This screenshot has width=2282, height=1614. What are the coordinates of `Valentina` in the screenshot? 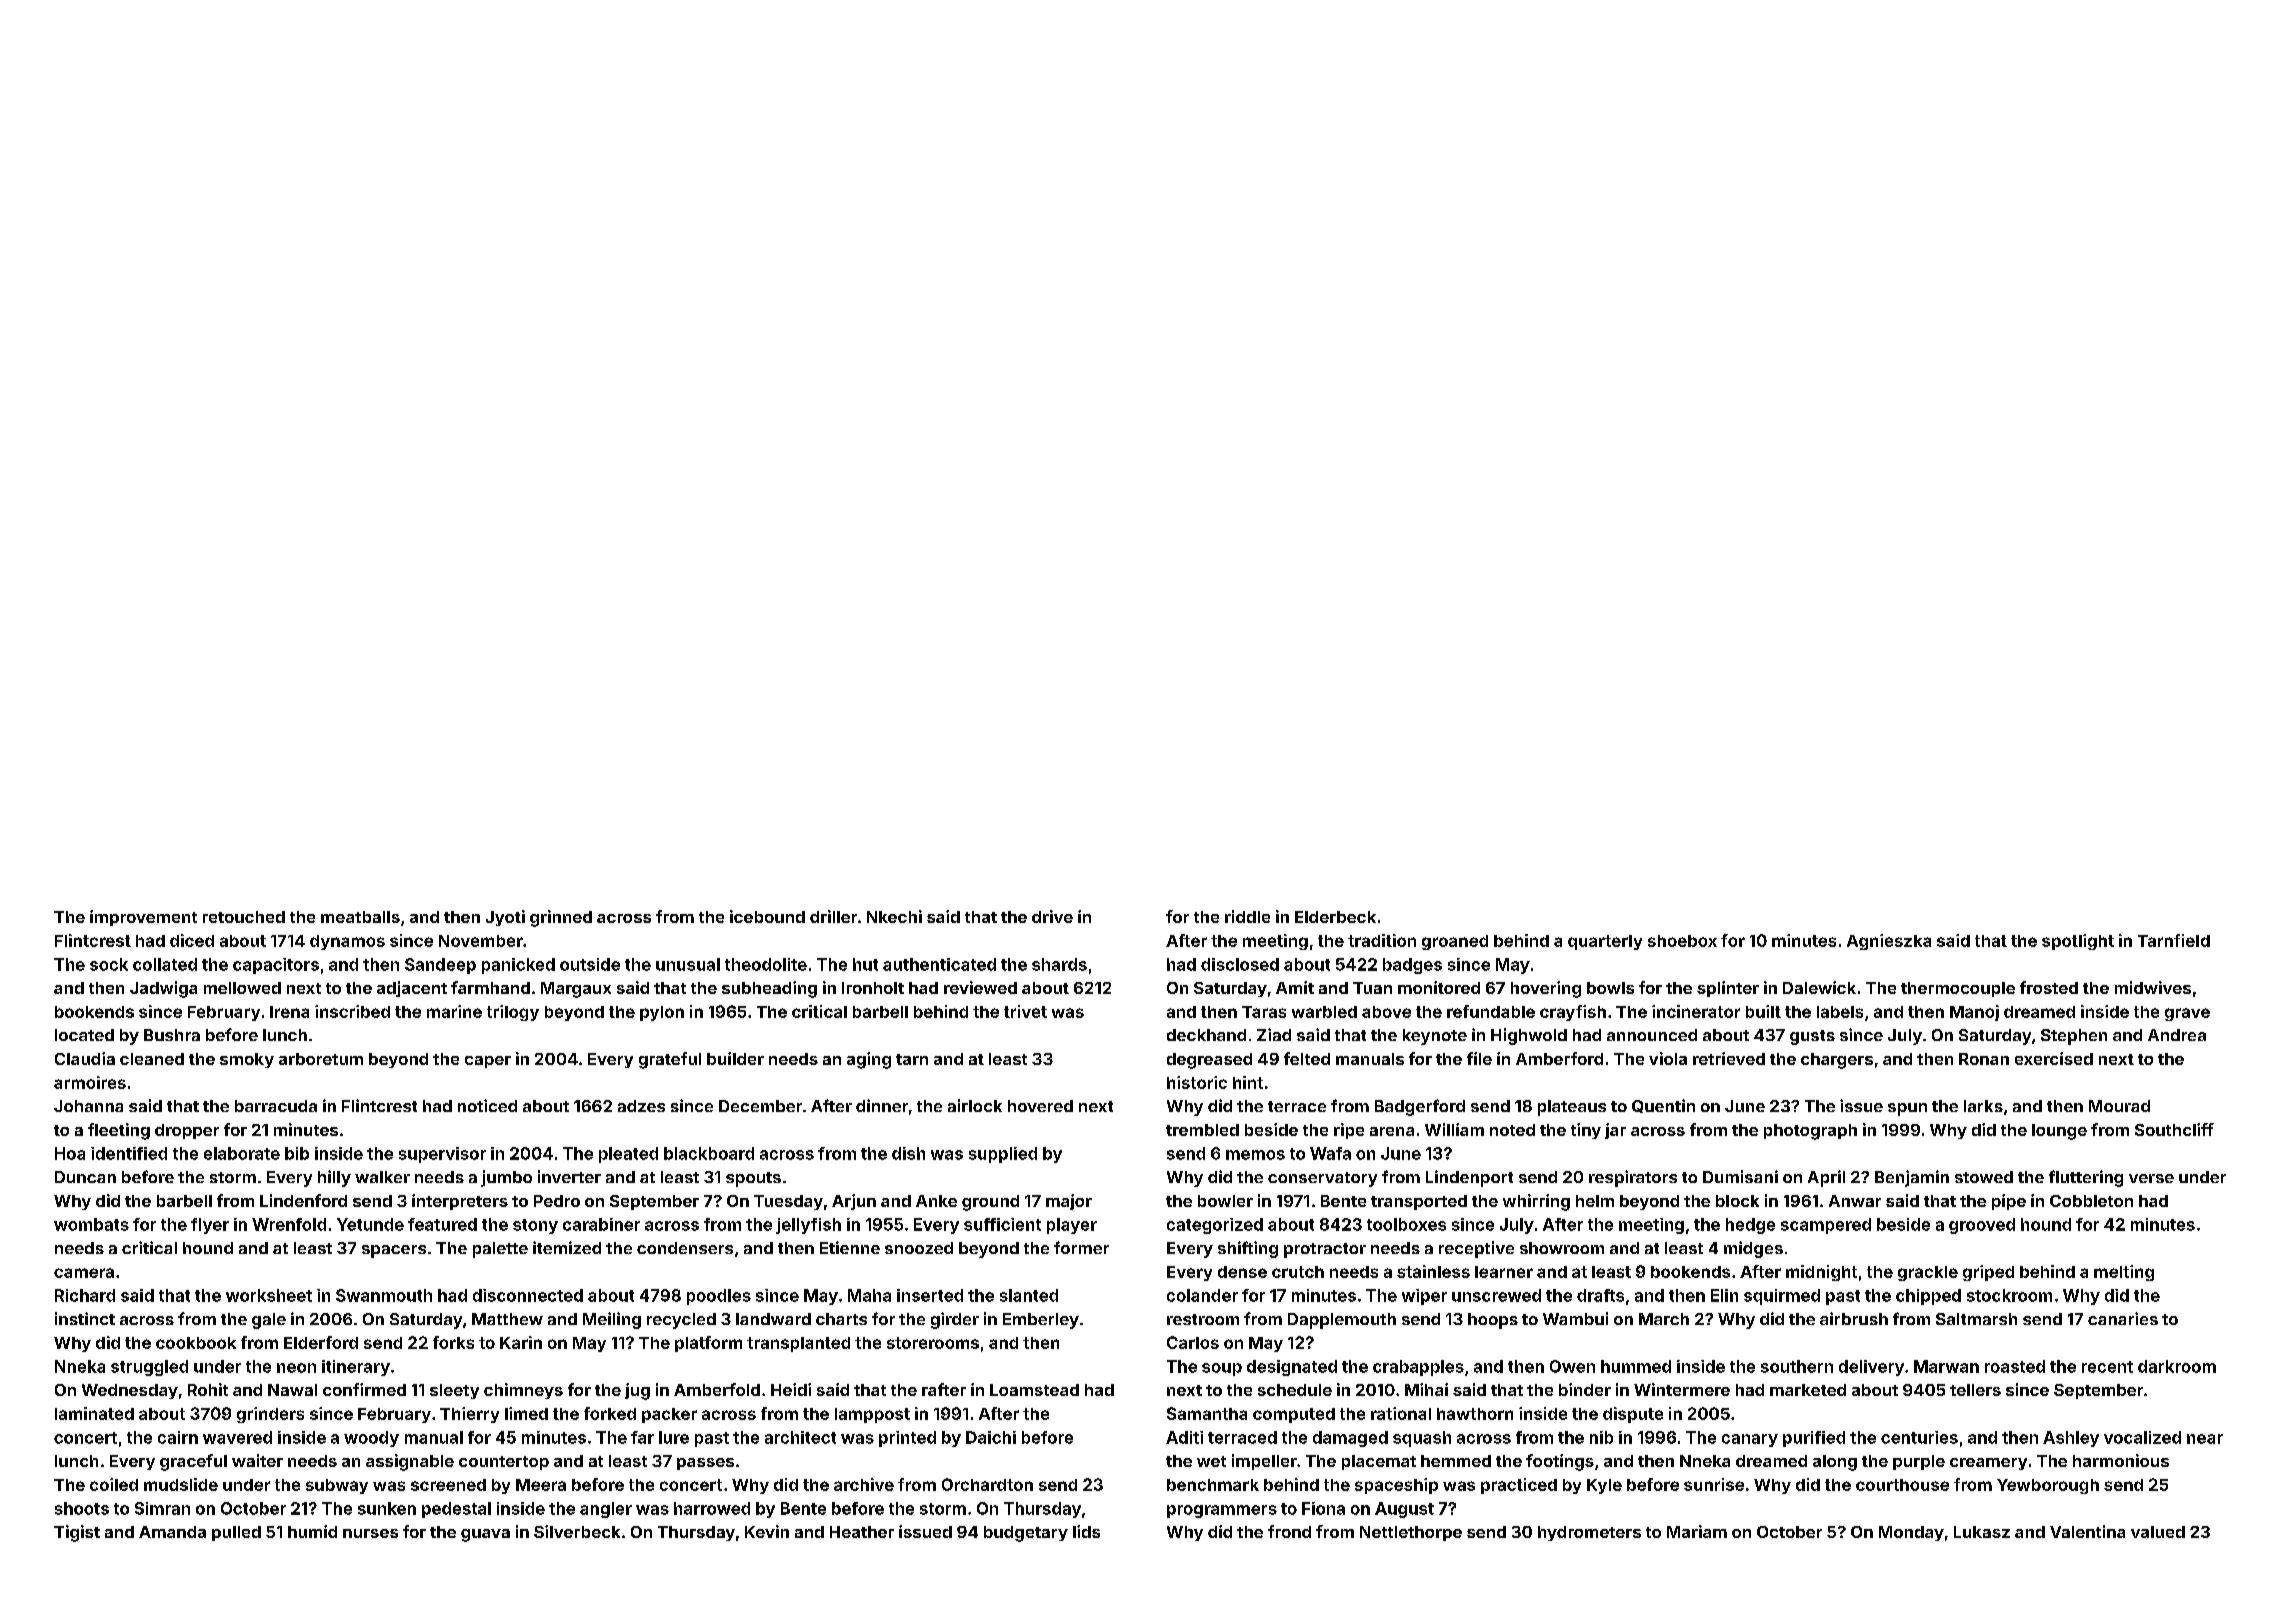 It's located at (2087, 1531).
